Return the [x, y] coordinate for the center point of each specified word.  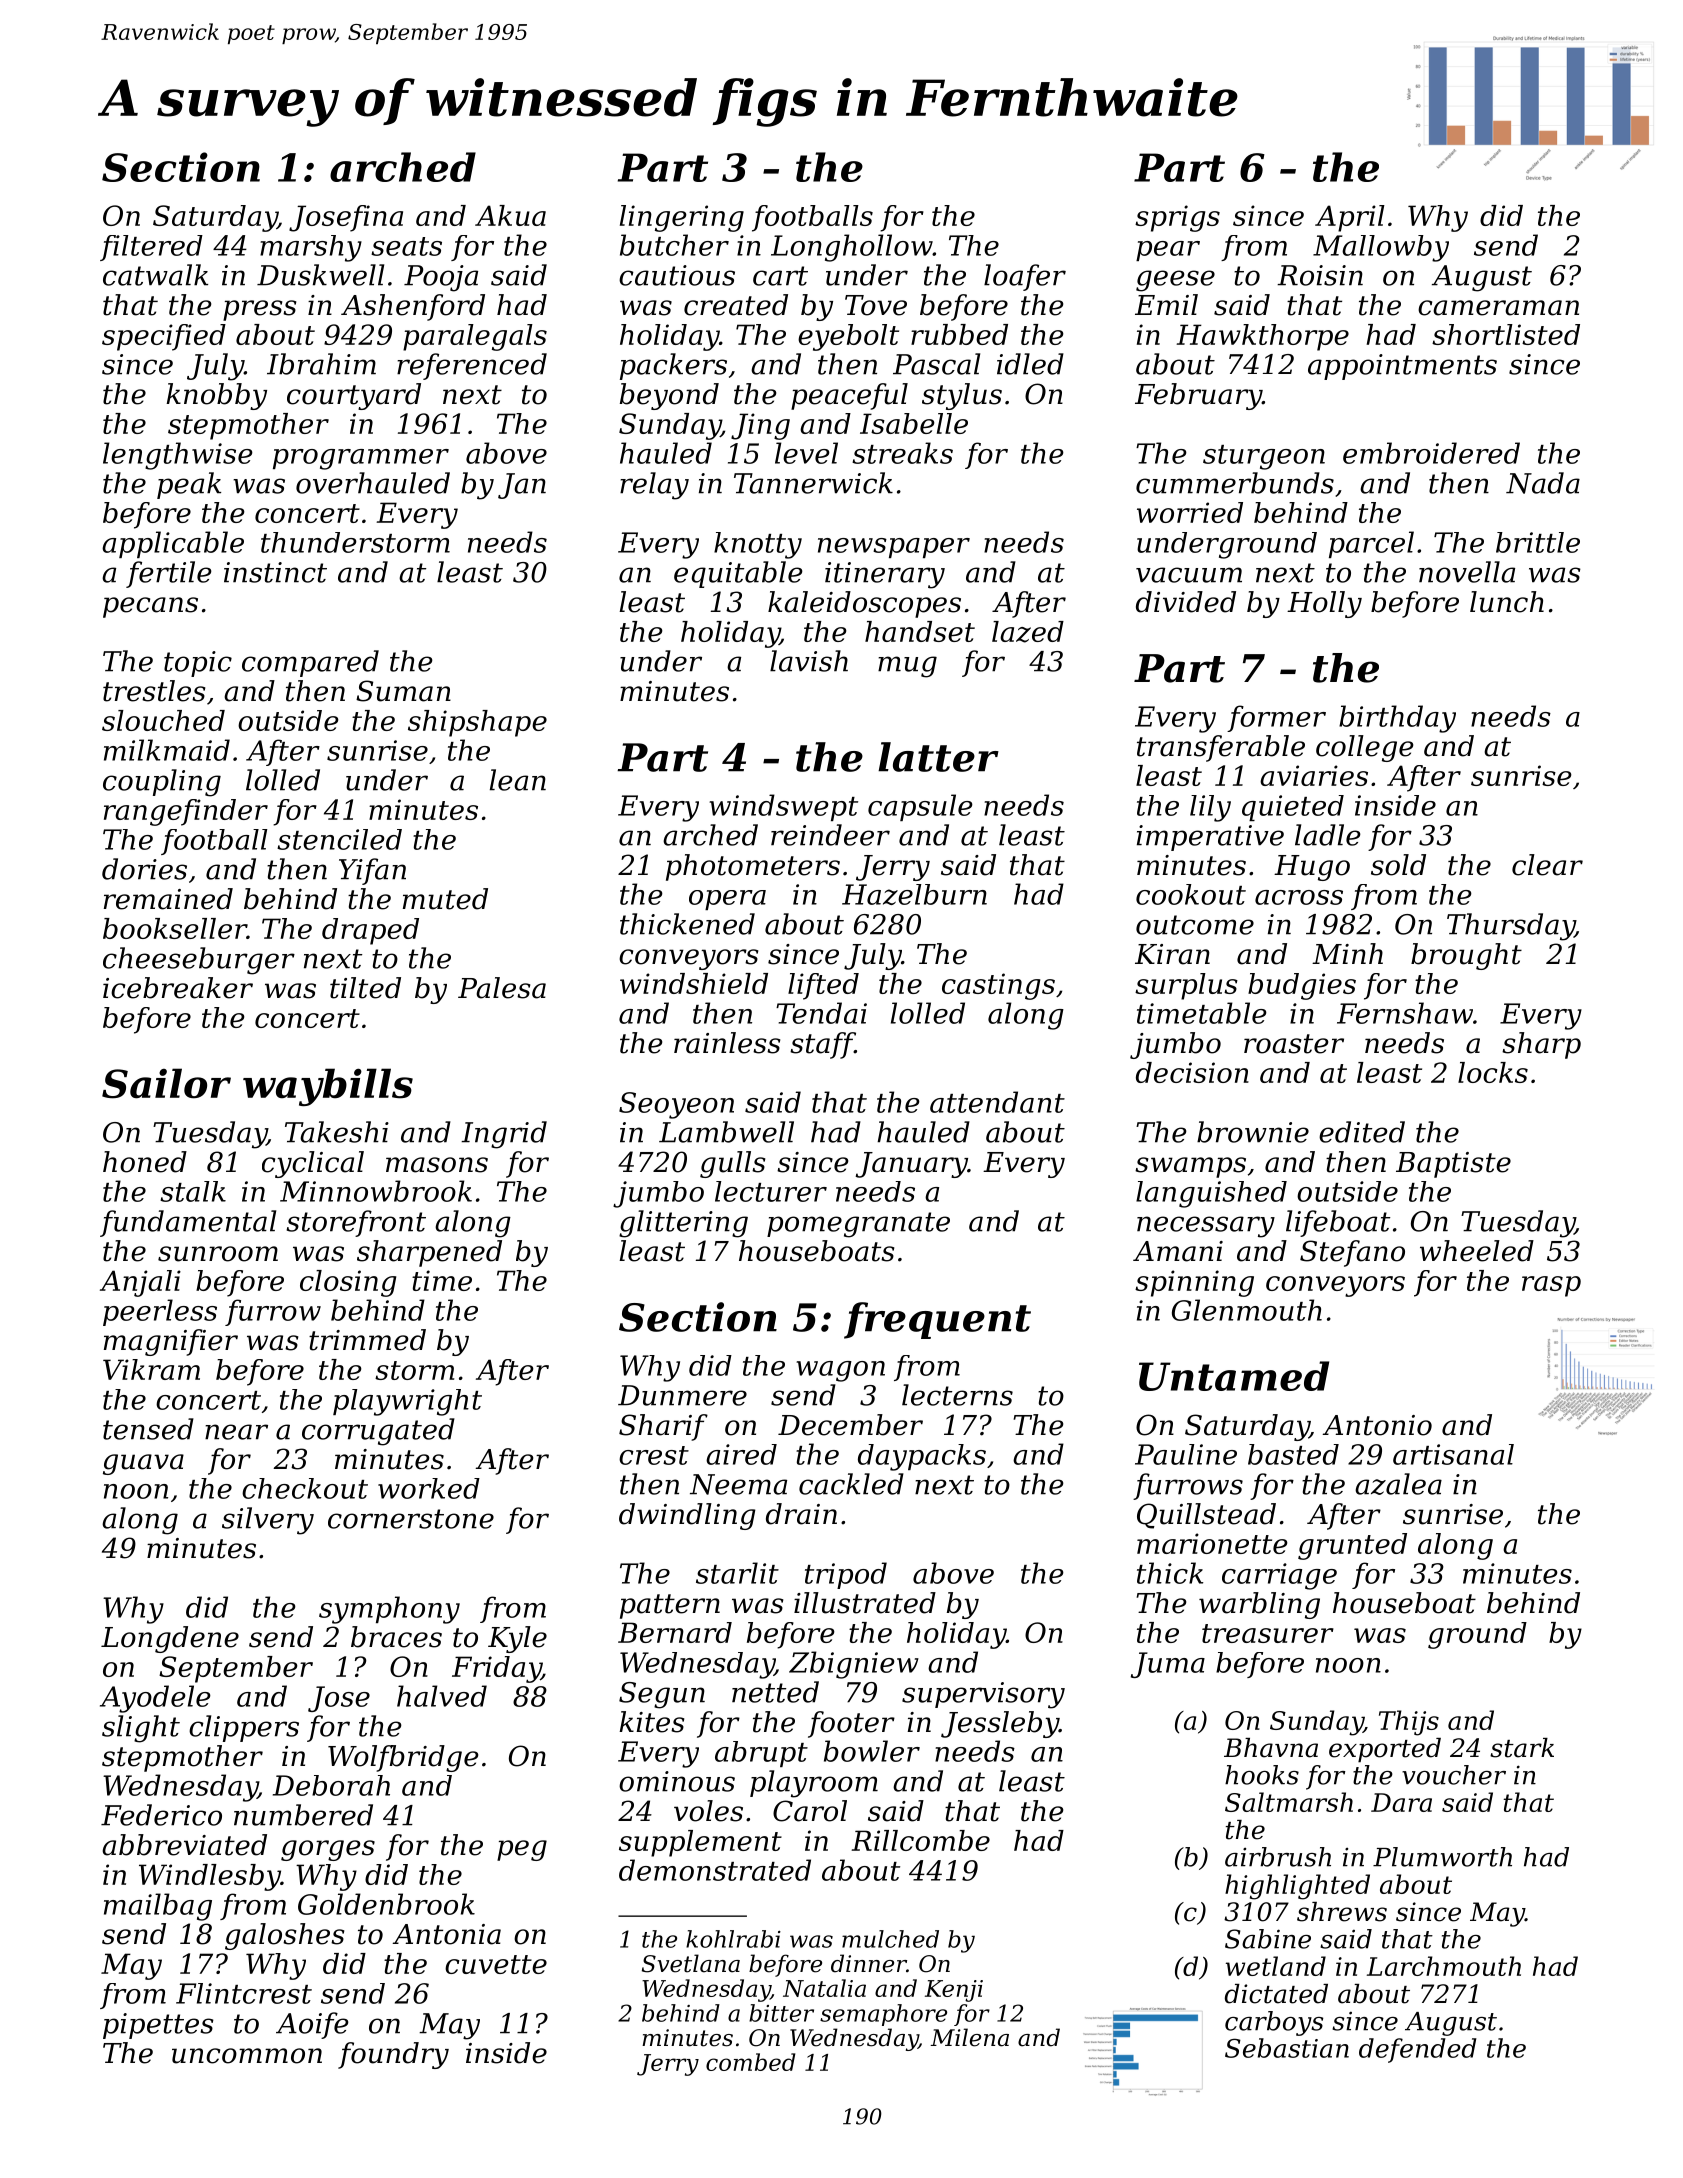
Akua [510, 215]
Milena [969, 2037]
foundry [393, 2055]
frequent [937, 1320]
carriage [1279, 1576]
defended [1418, 2050]
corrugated [378, 1432]
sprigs [1177, 218]
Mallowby [1381, 248]
